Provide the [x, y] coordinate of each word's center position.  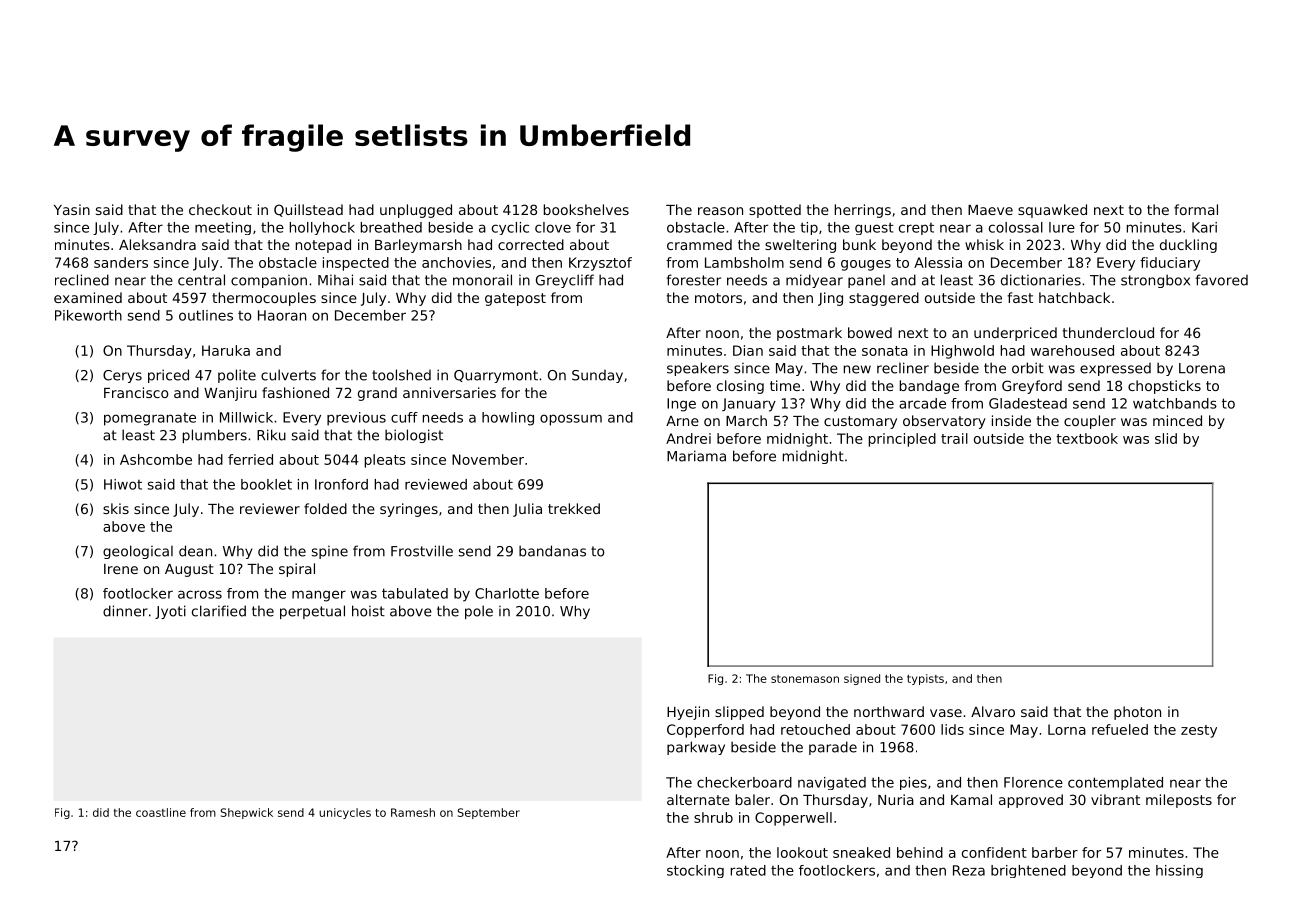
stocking [695, 871]
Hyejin [688, 713]
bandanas [552, 551]
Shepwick [247, 813]
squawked [1052, 211]
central [201, 280]
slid [1166, 438]
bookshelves [586, 209]
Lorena [1202, 368]
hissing [1179, 871]
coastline [161, 812]
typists [925, 679]
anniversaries [449, 392]
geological [138, 552]
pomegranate [150, 419]
